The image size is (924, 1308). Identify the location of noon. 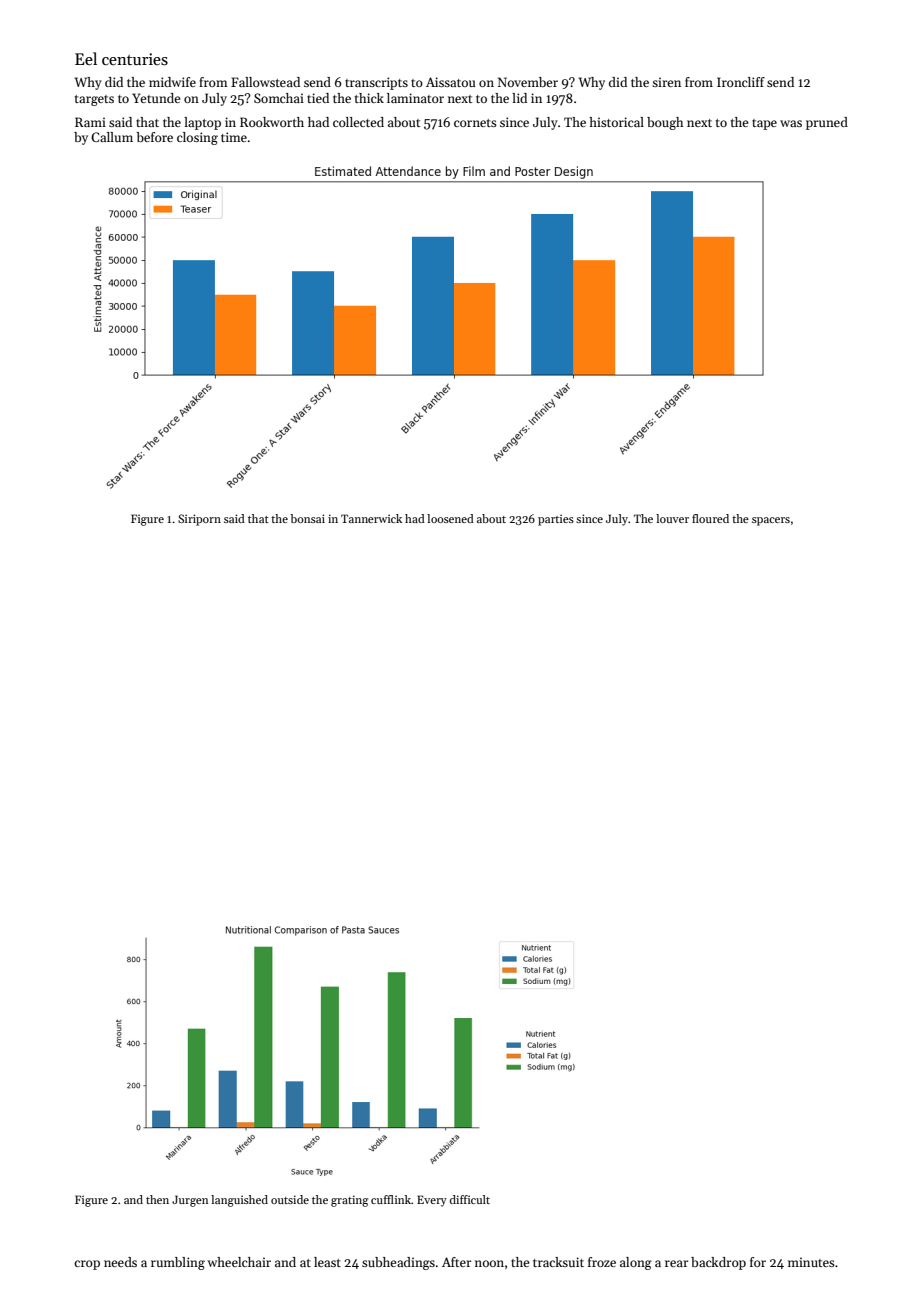
(489, 1263).
